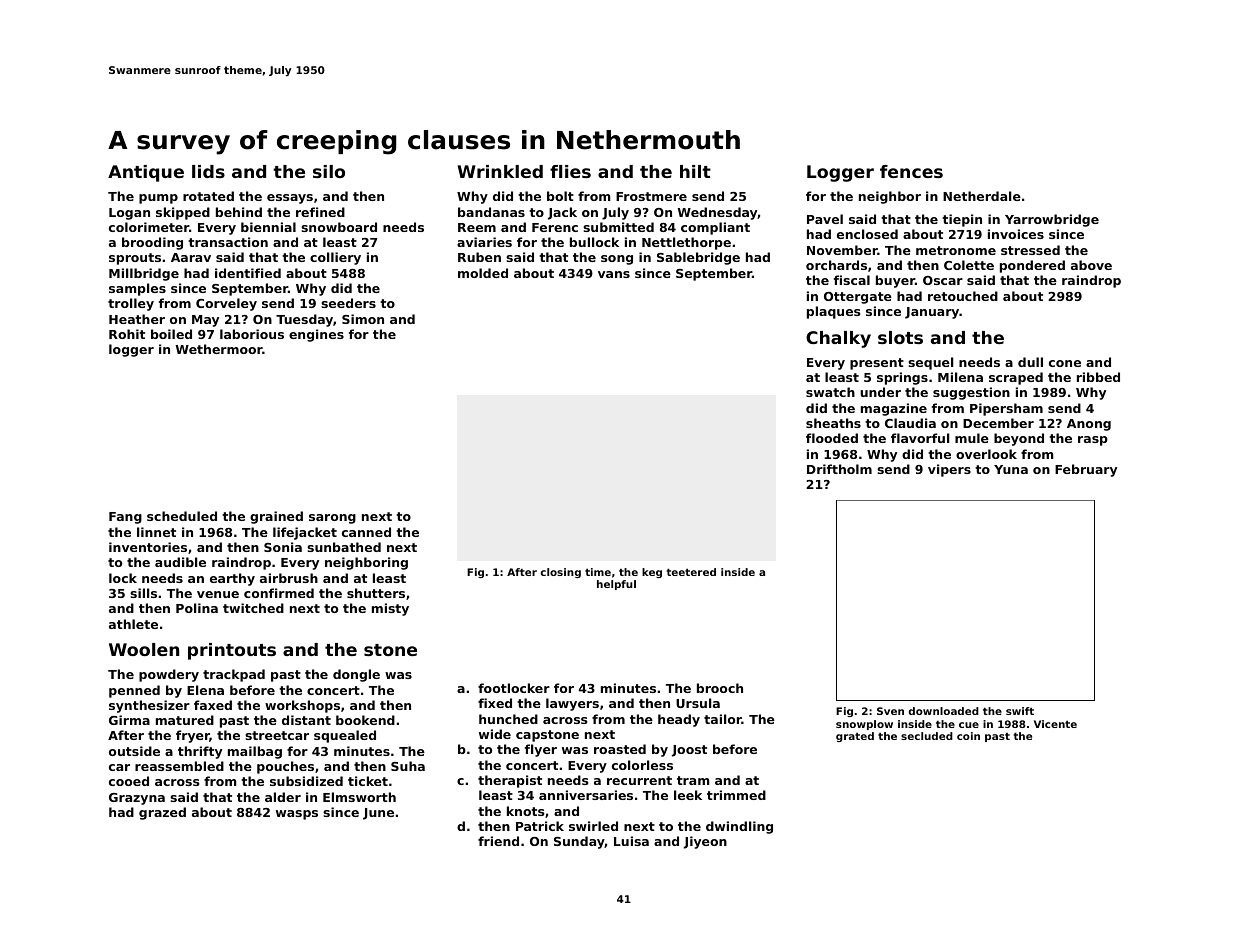  What do you see at coordinates (1091, 265) in the image?
I see `above` at bounding box center [1091, 265].
